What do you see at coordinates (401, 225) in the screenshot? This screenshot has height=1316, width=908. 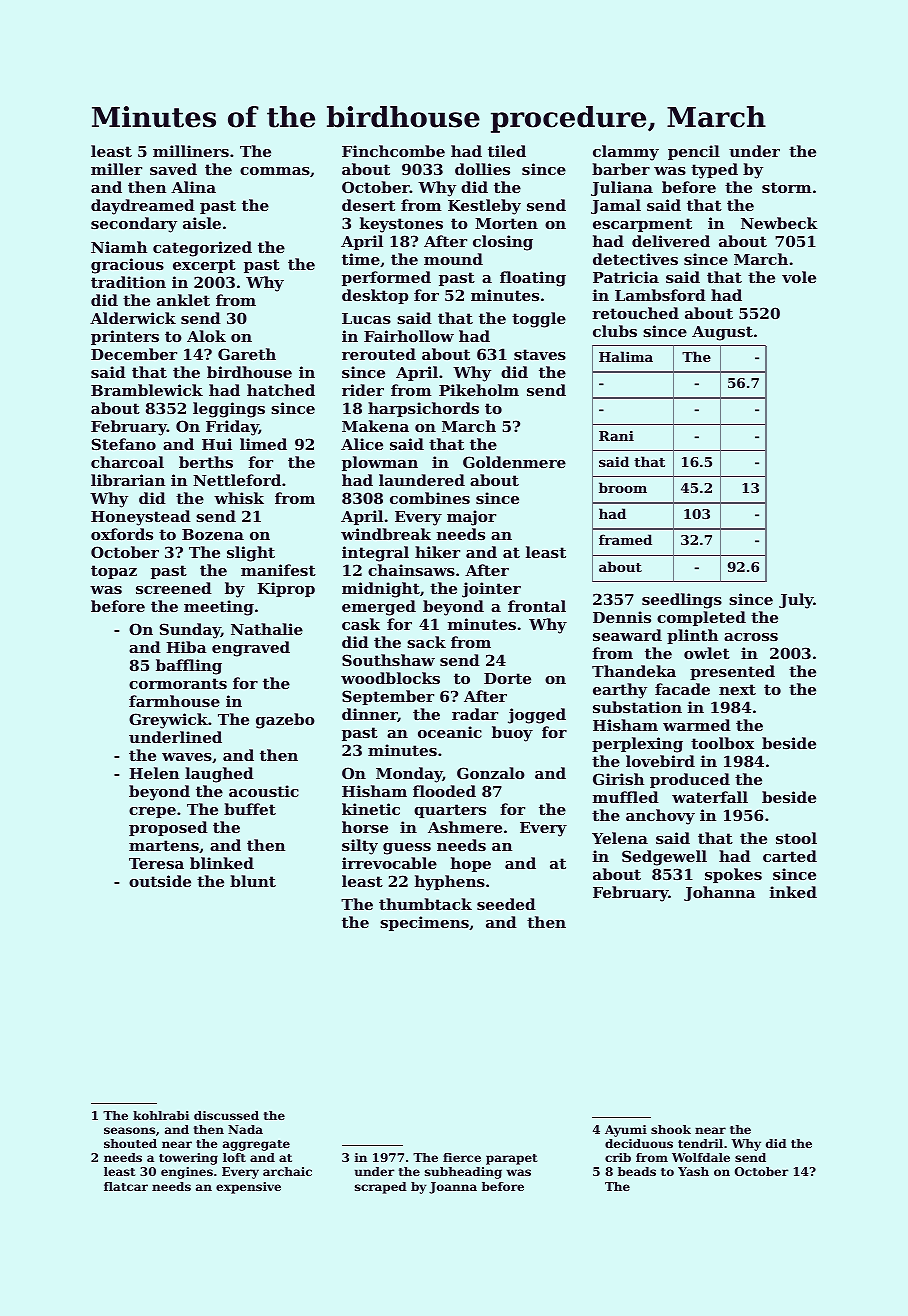 I see `keystones` at bounding box center [401, 225].
